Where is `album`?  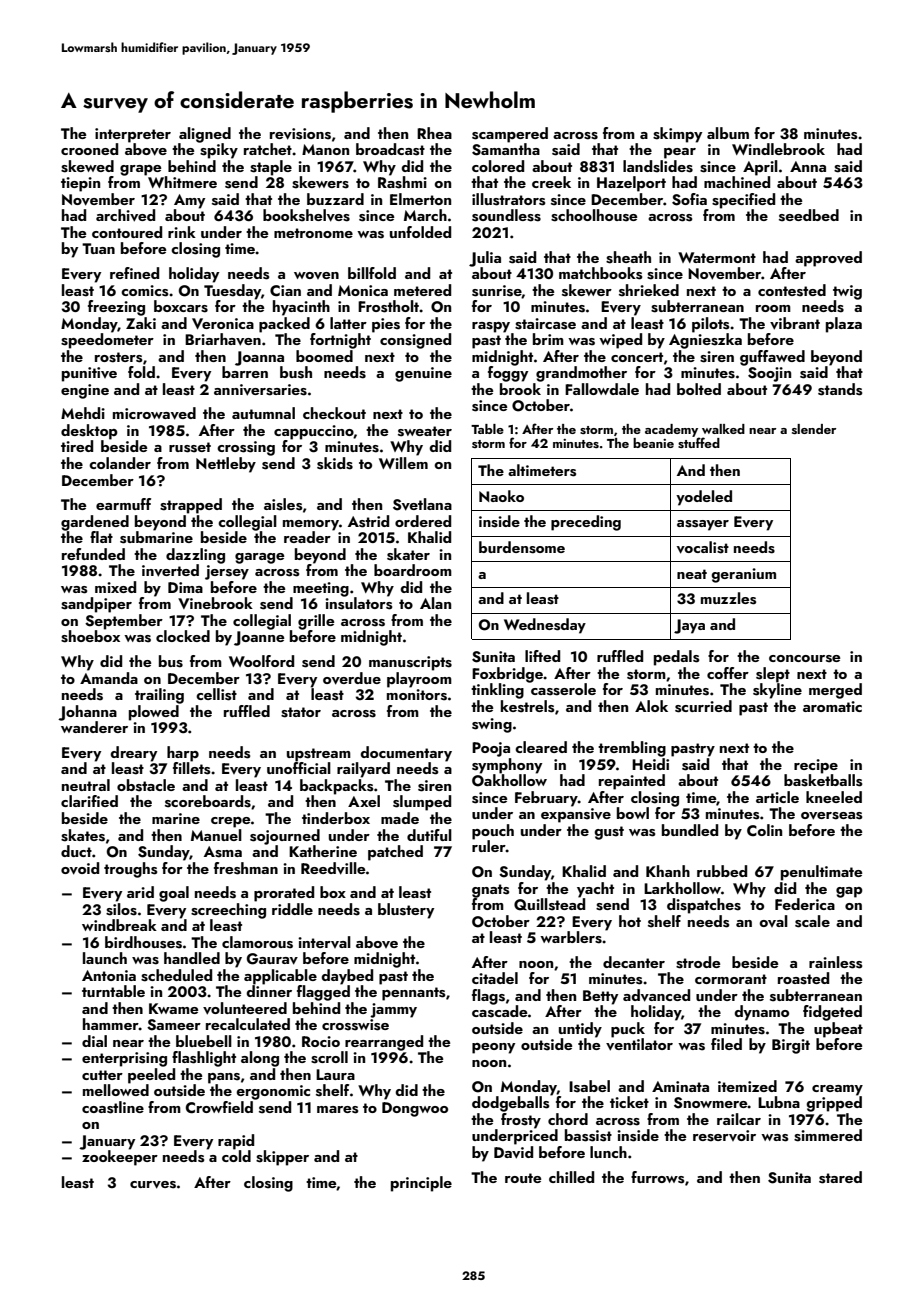
album is located at coordinates (728, 133).
